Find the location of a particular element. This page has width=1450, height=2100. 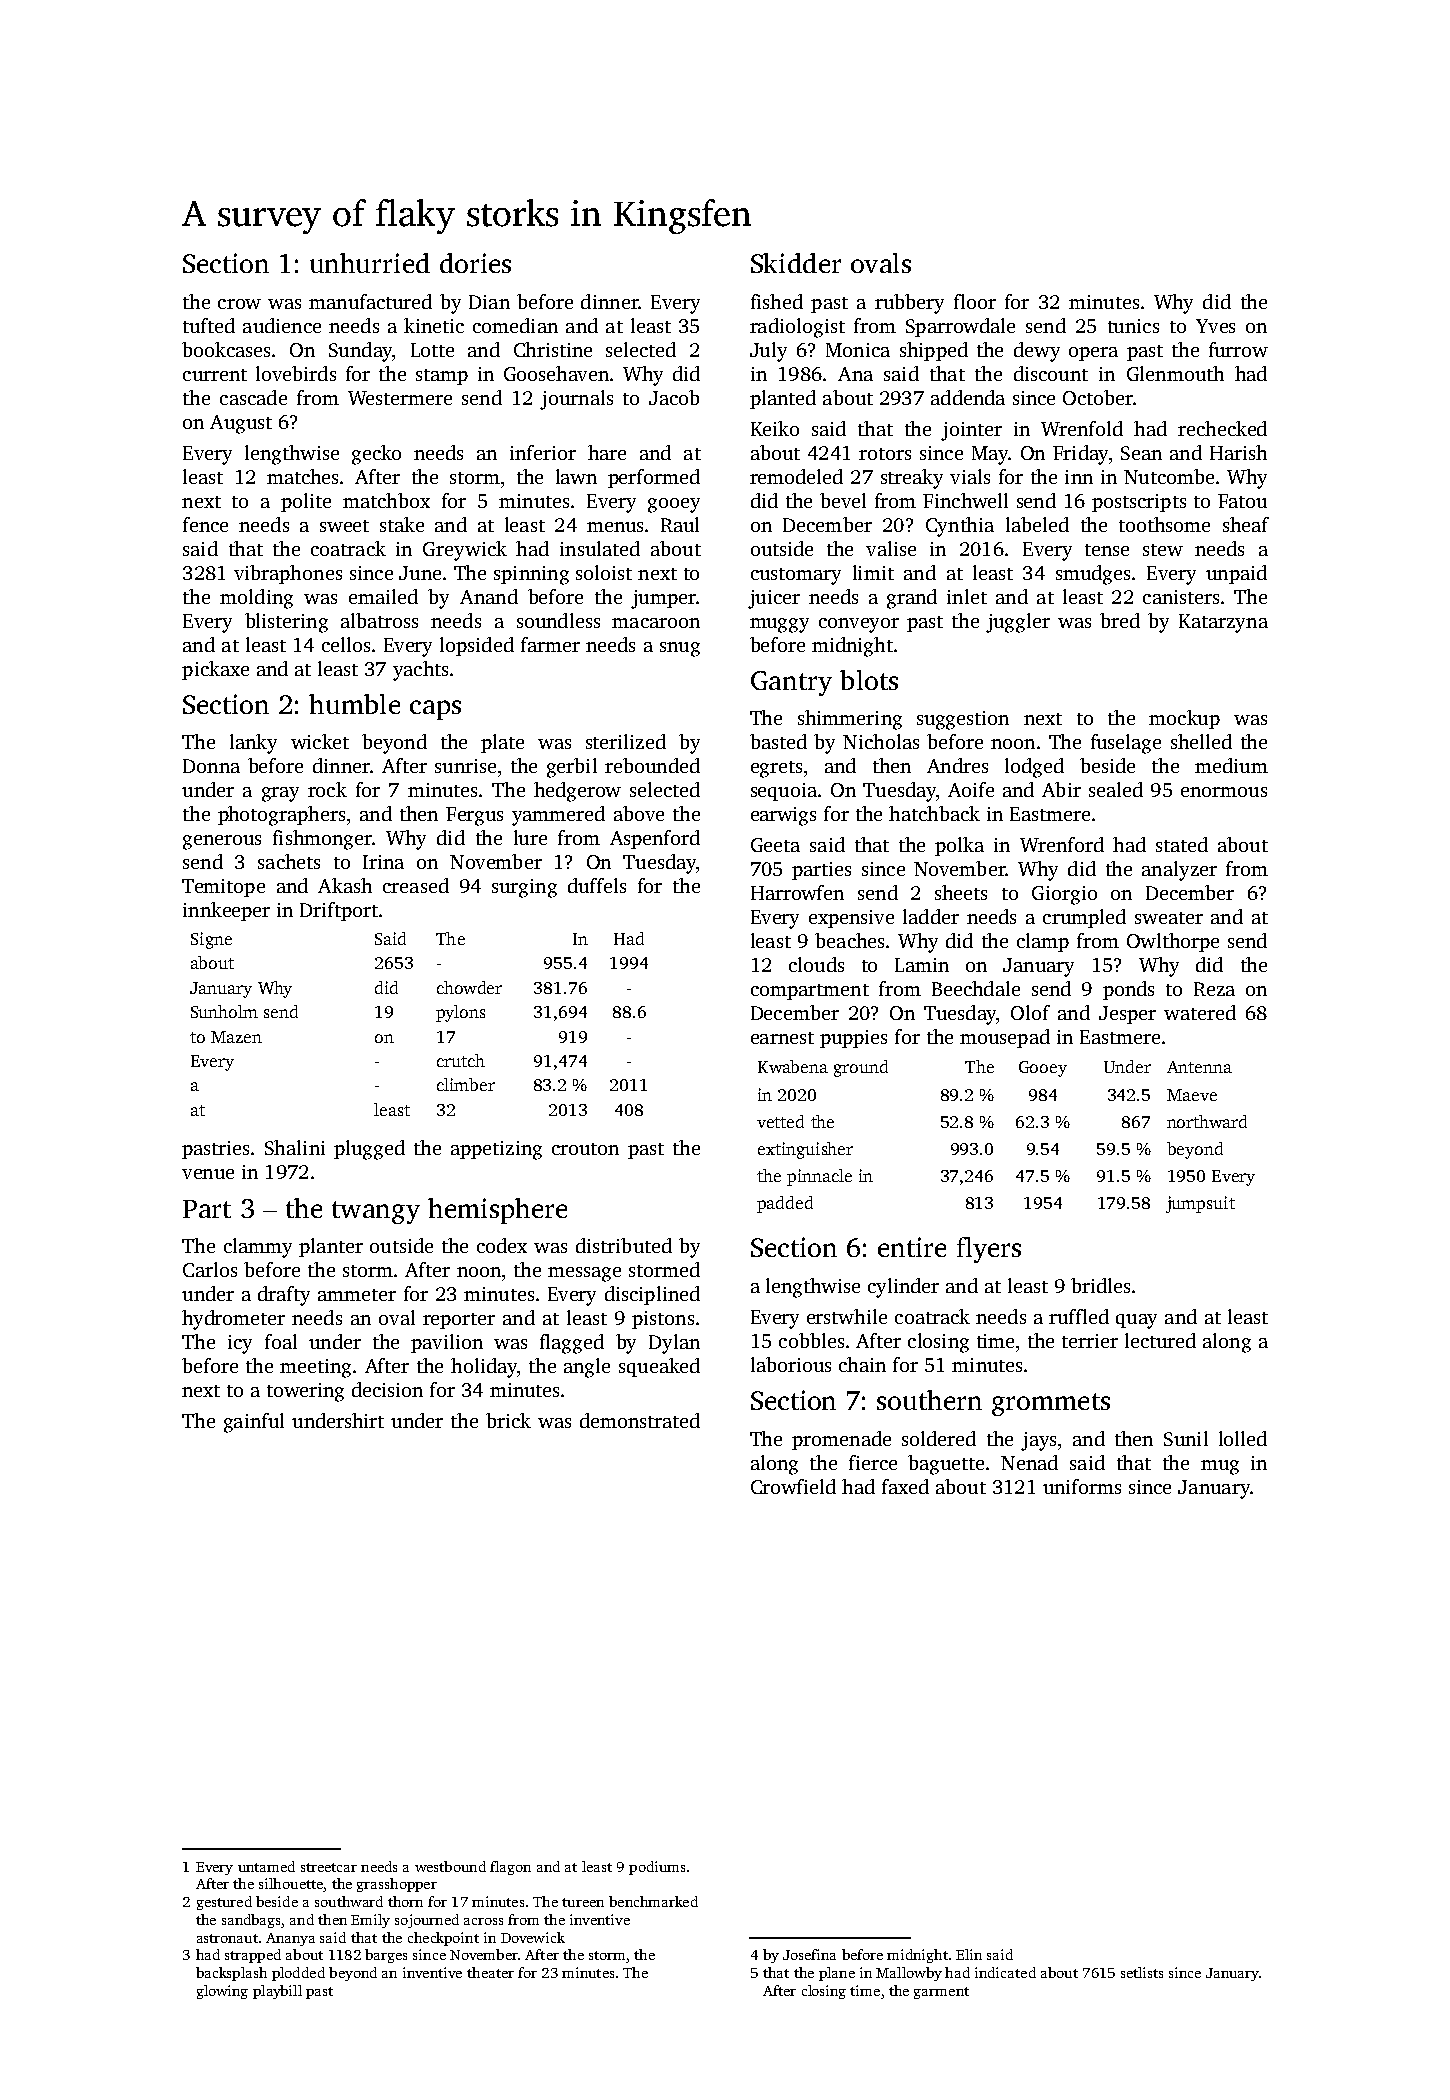

Westermere is located at coordinates (400, 398).
